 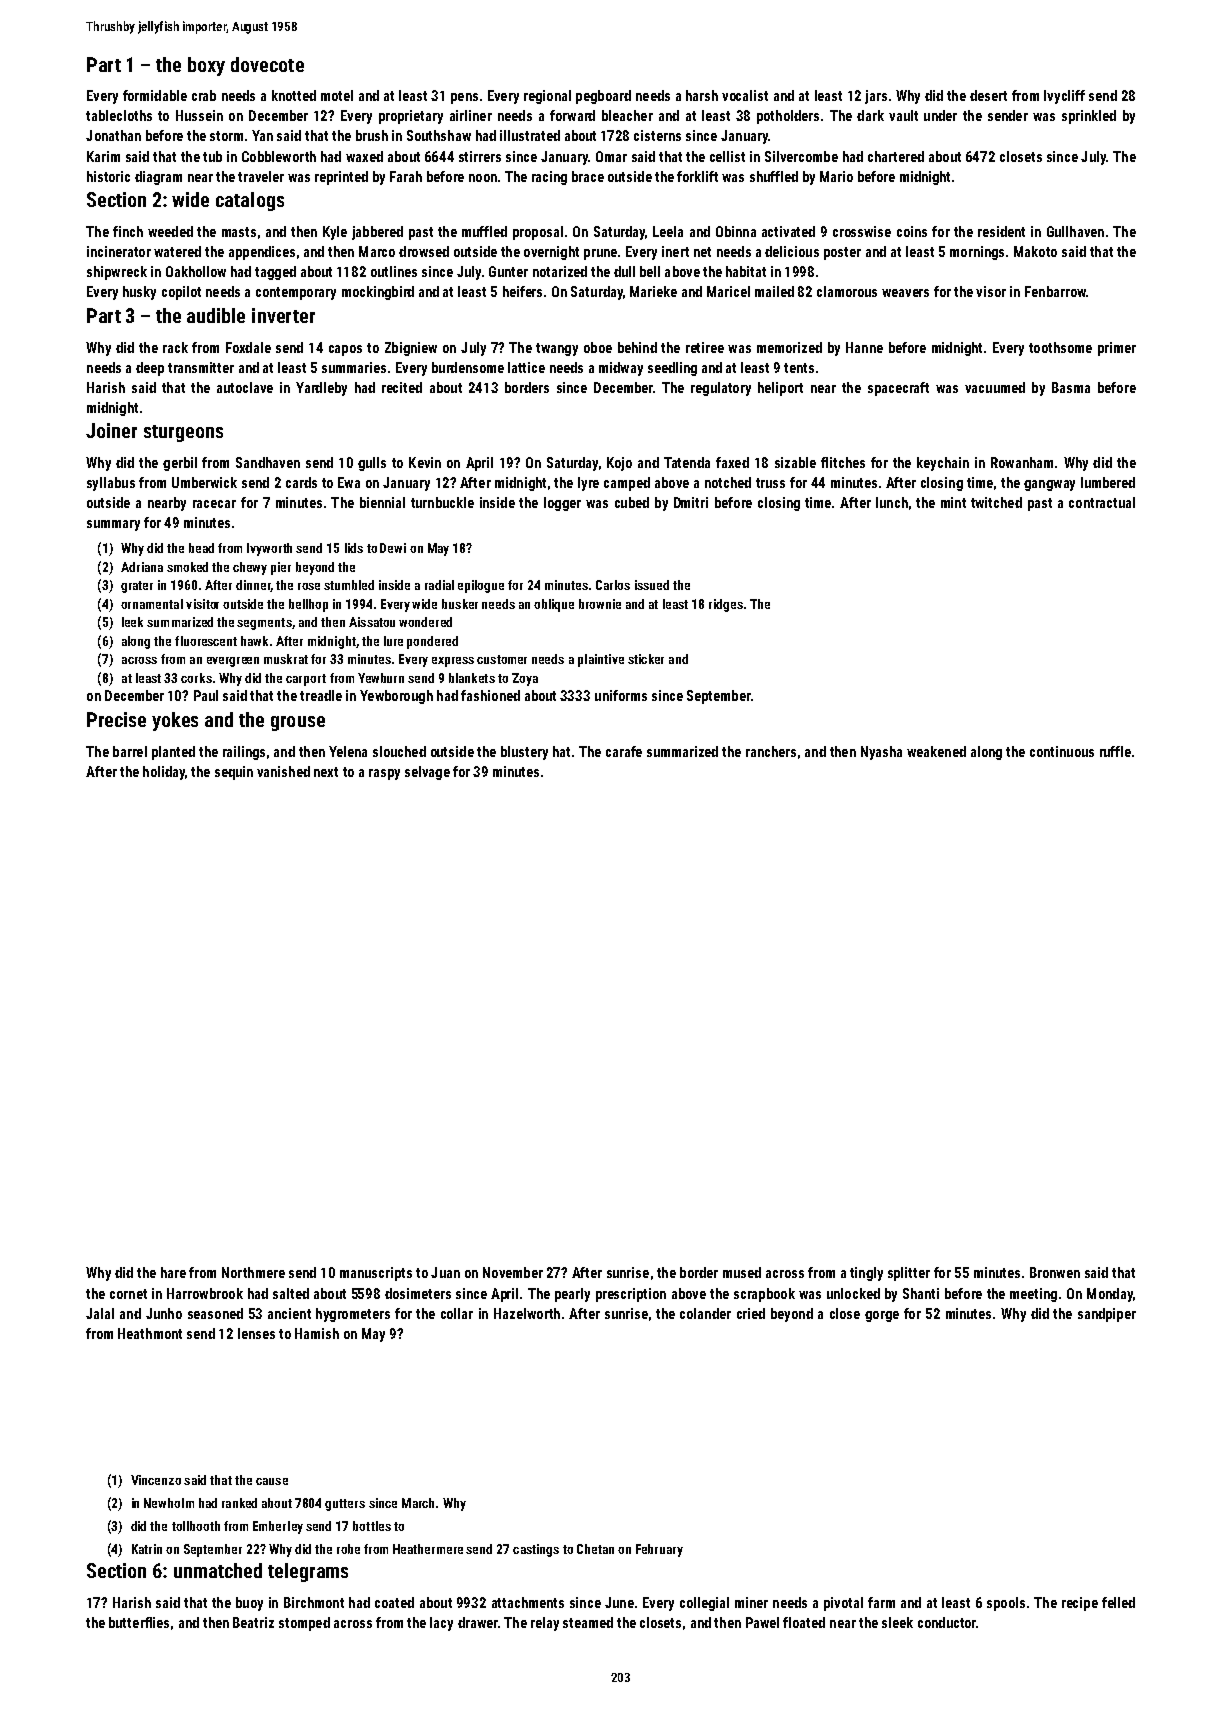 I want to click on November, so click(x=513, y=1272).
